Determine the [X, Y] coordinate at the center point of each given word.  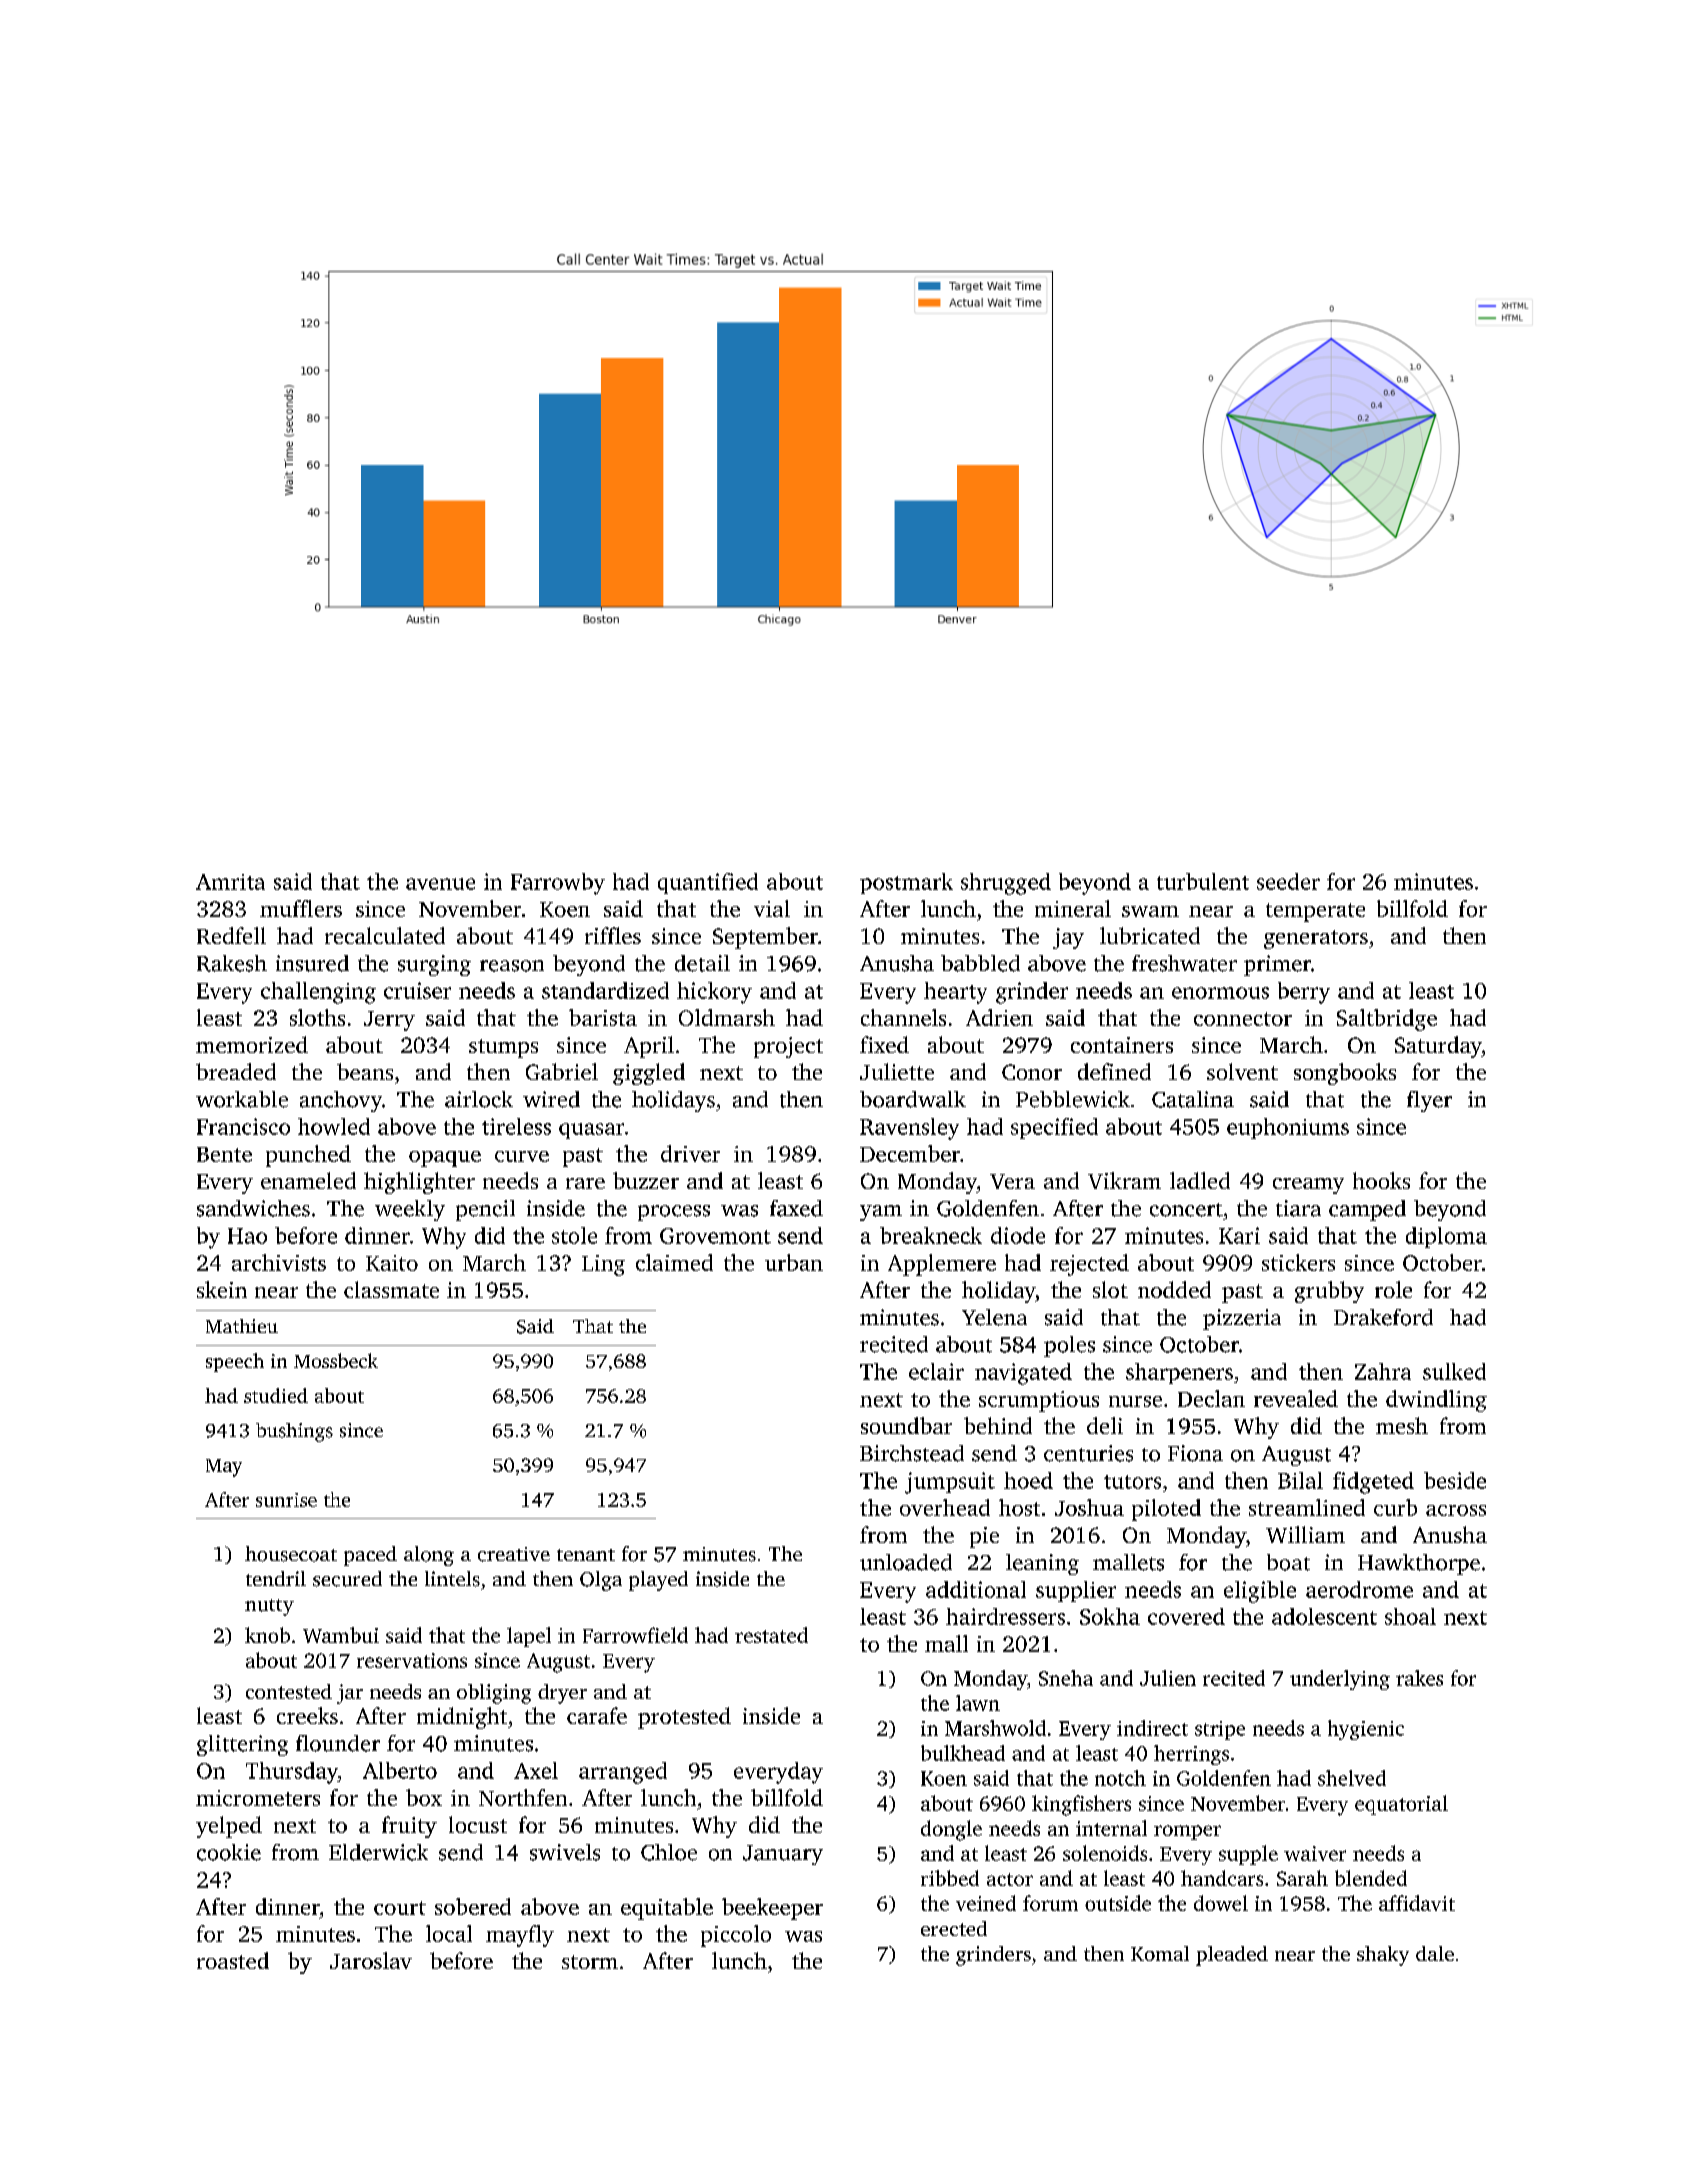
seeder [1288, 881]
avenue [440, 884]
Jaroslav [371, 1960]
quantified [708, 883]
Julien [1168, 1678]
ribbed [950, 1878]
